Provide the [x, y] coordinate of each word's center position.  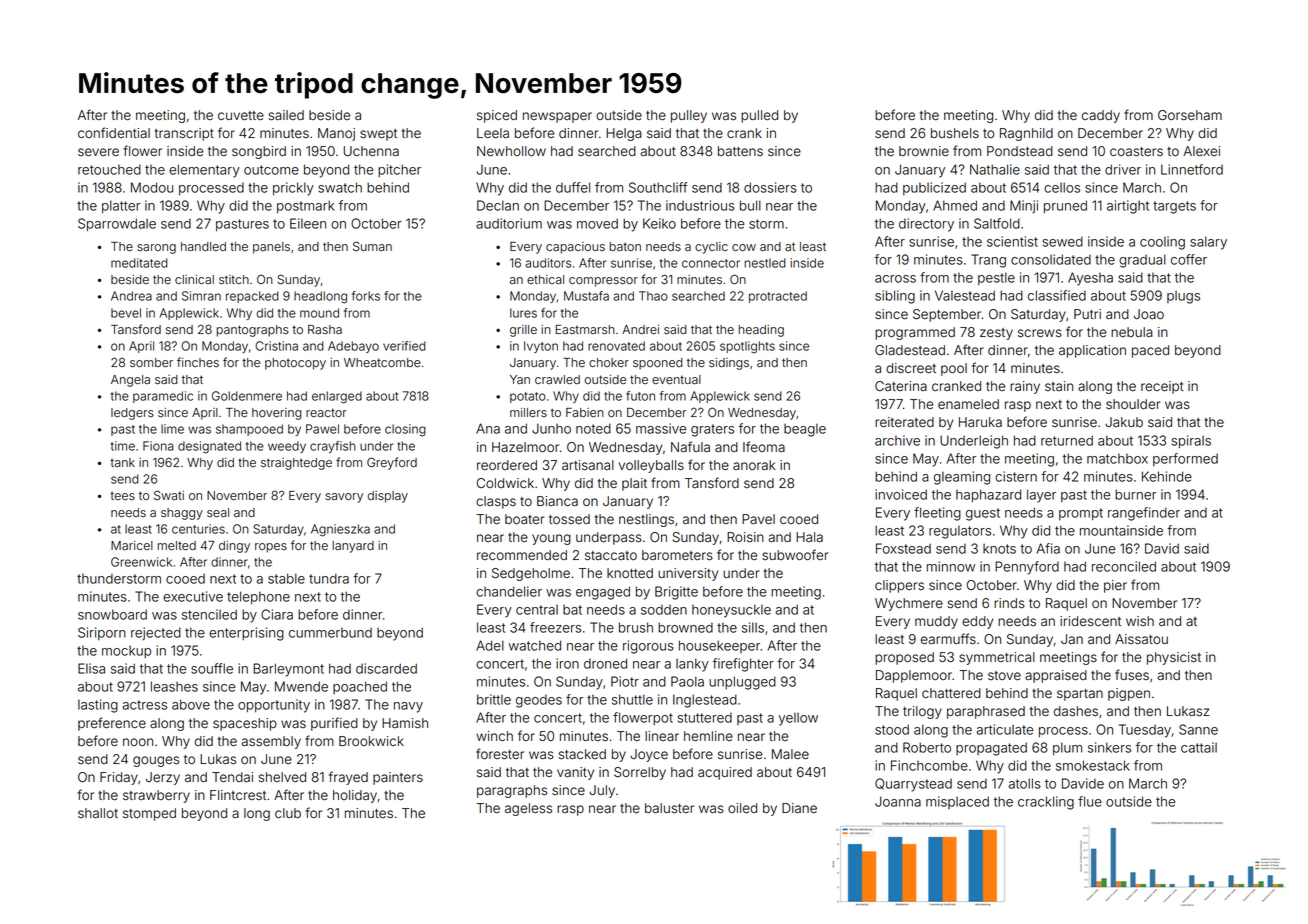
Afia [1048, 548]
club [288, 813]
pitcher [399, 170]
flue [1090, 801]
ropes [271, 548]
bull [750, 205]
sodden [664, 610]
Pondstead [1020, 151]
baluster [669, 808]
